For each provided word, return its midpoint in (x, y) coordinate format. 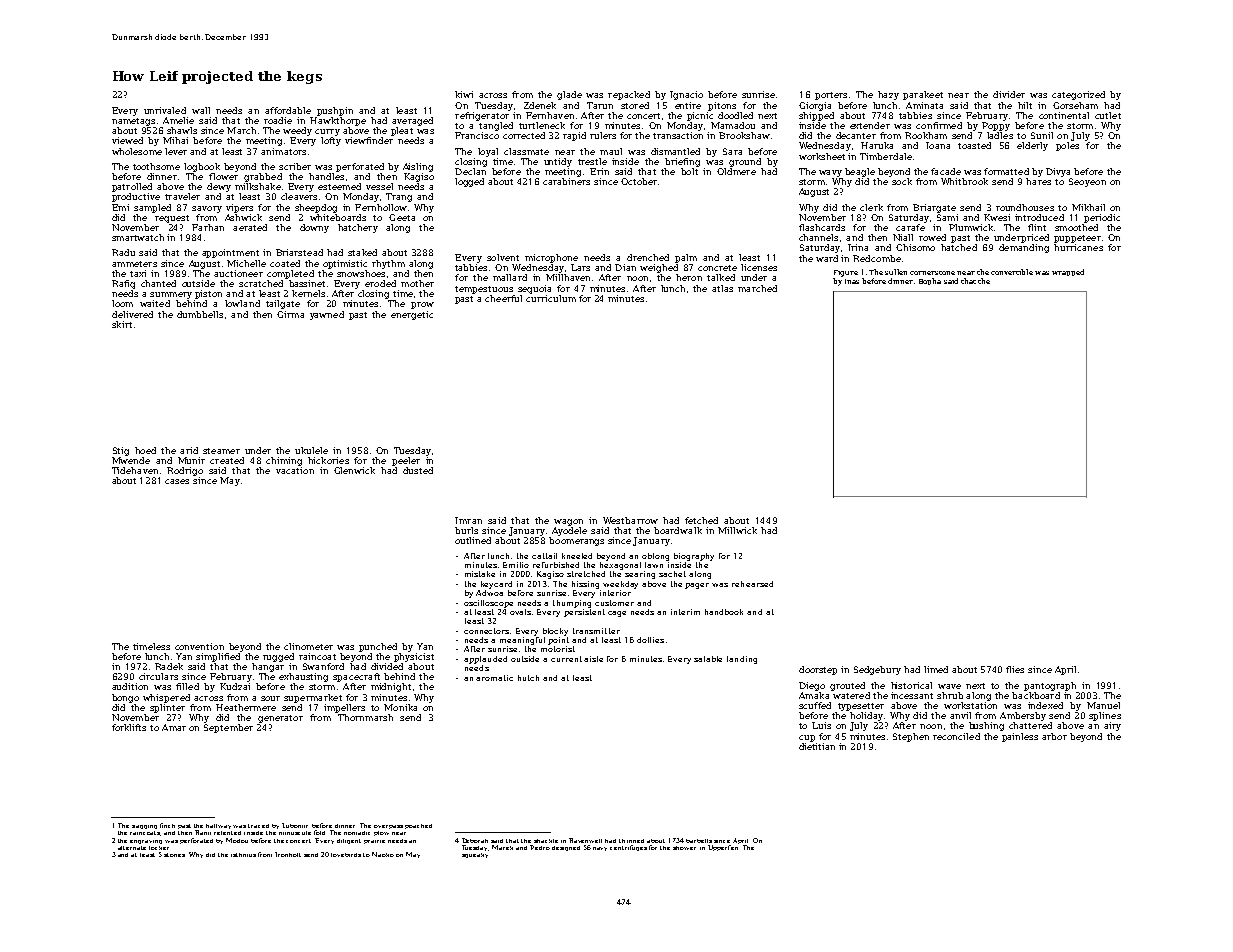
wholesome (137, 151)
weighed (659, 268)
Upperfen (723, 848)
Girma (290, 314)
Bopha (930, 281)
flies (1015, 669)
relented (227, 833)
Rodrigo (185, 471)
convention (199, 646)
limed (936, 669)
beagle (860, 172)
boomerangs (576, 541)
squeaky (475, 855)
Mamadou (733, 125)
